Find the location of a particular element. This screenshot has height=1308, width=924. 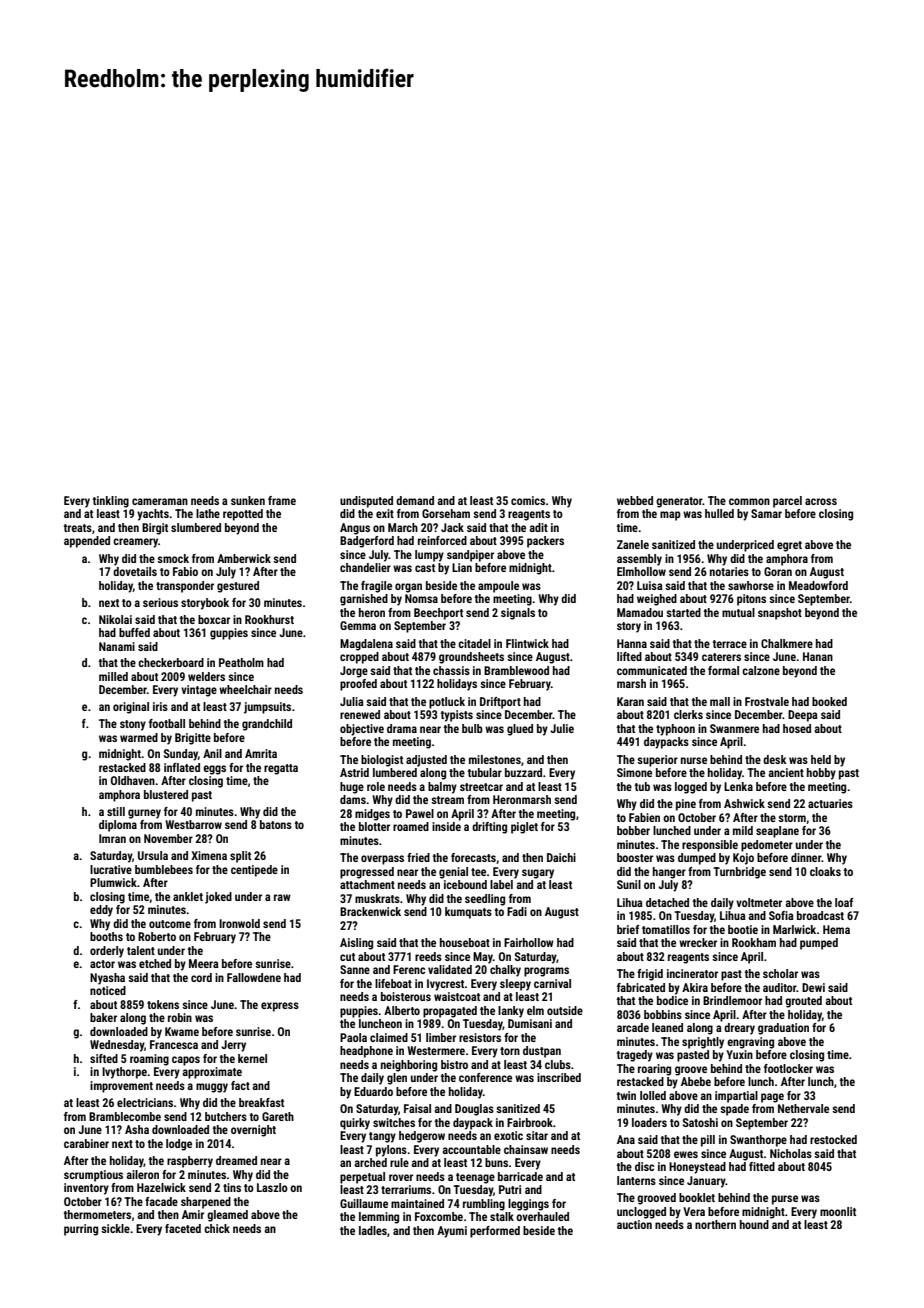

wrecker is located at coordinates (698, 942).
